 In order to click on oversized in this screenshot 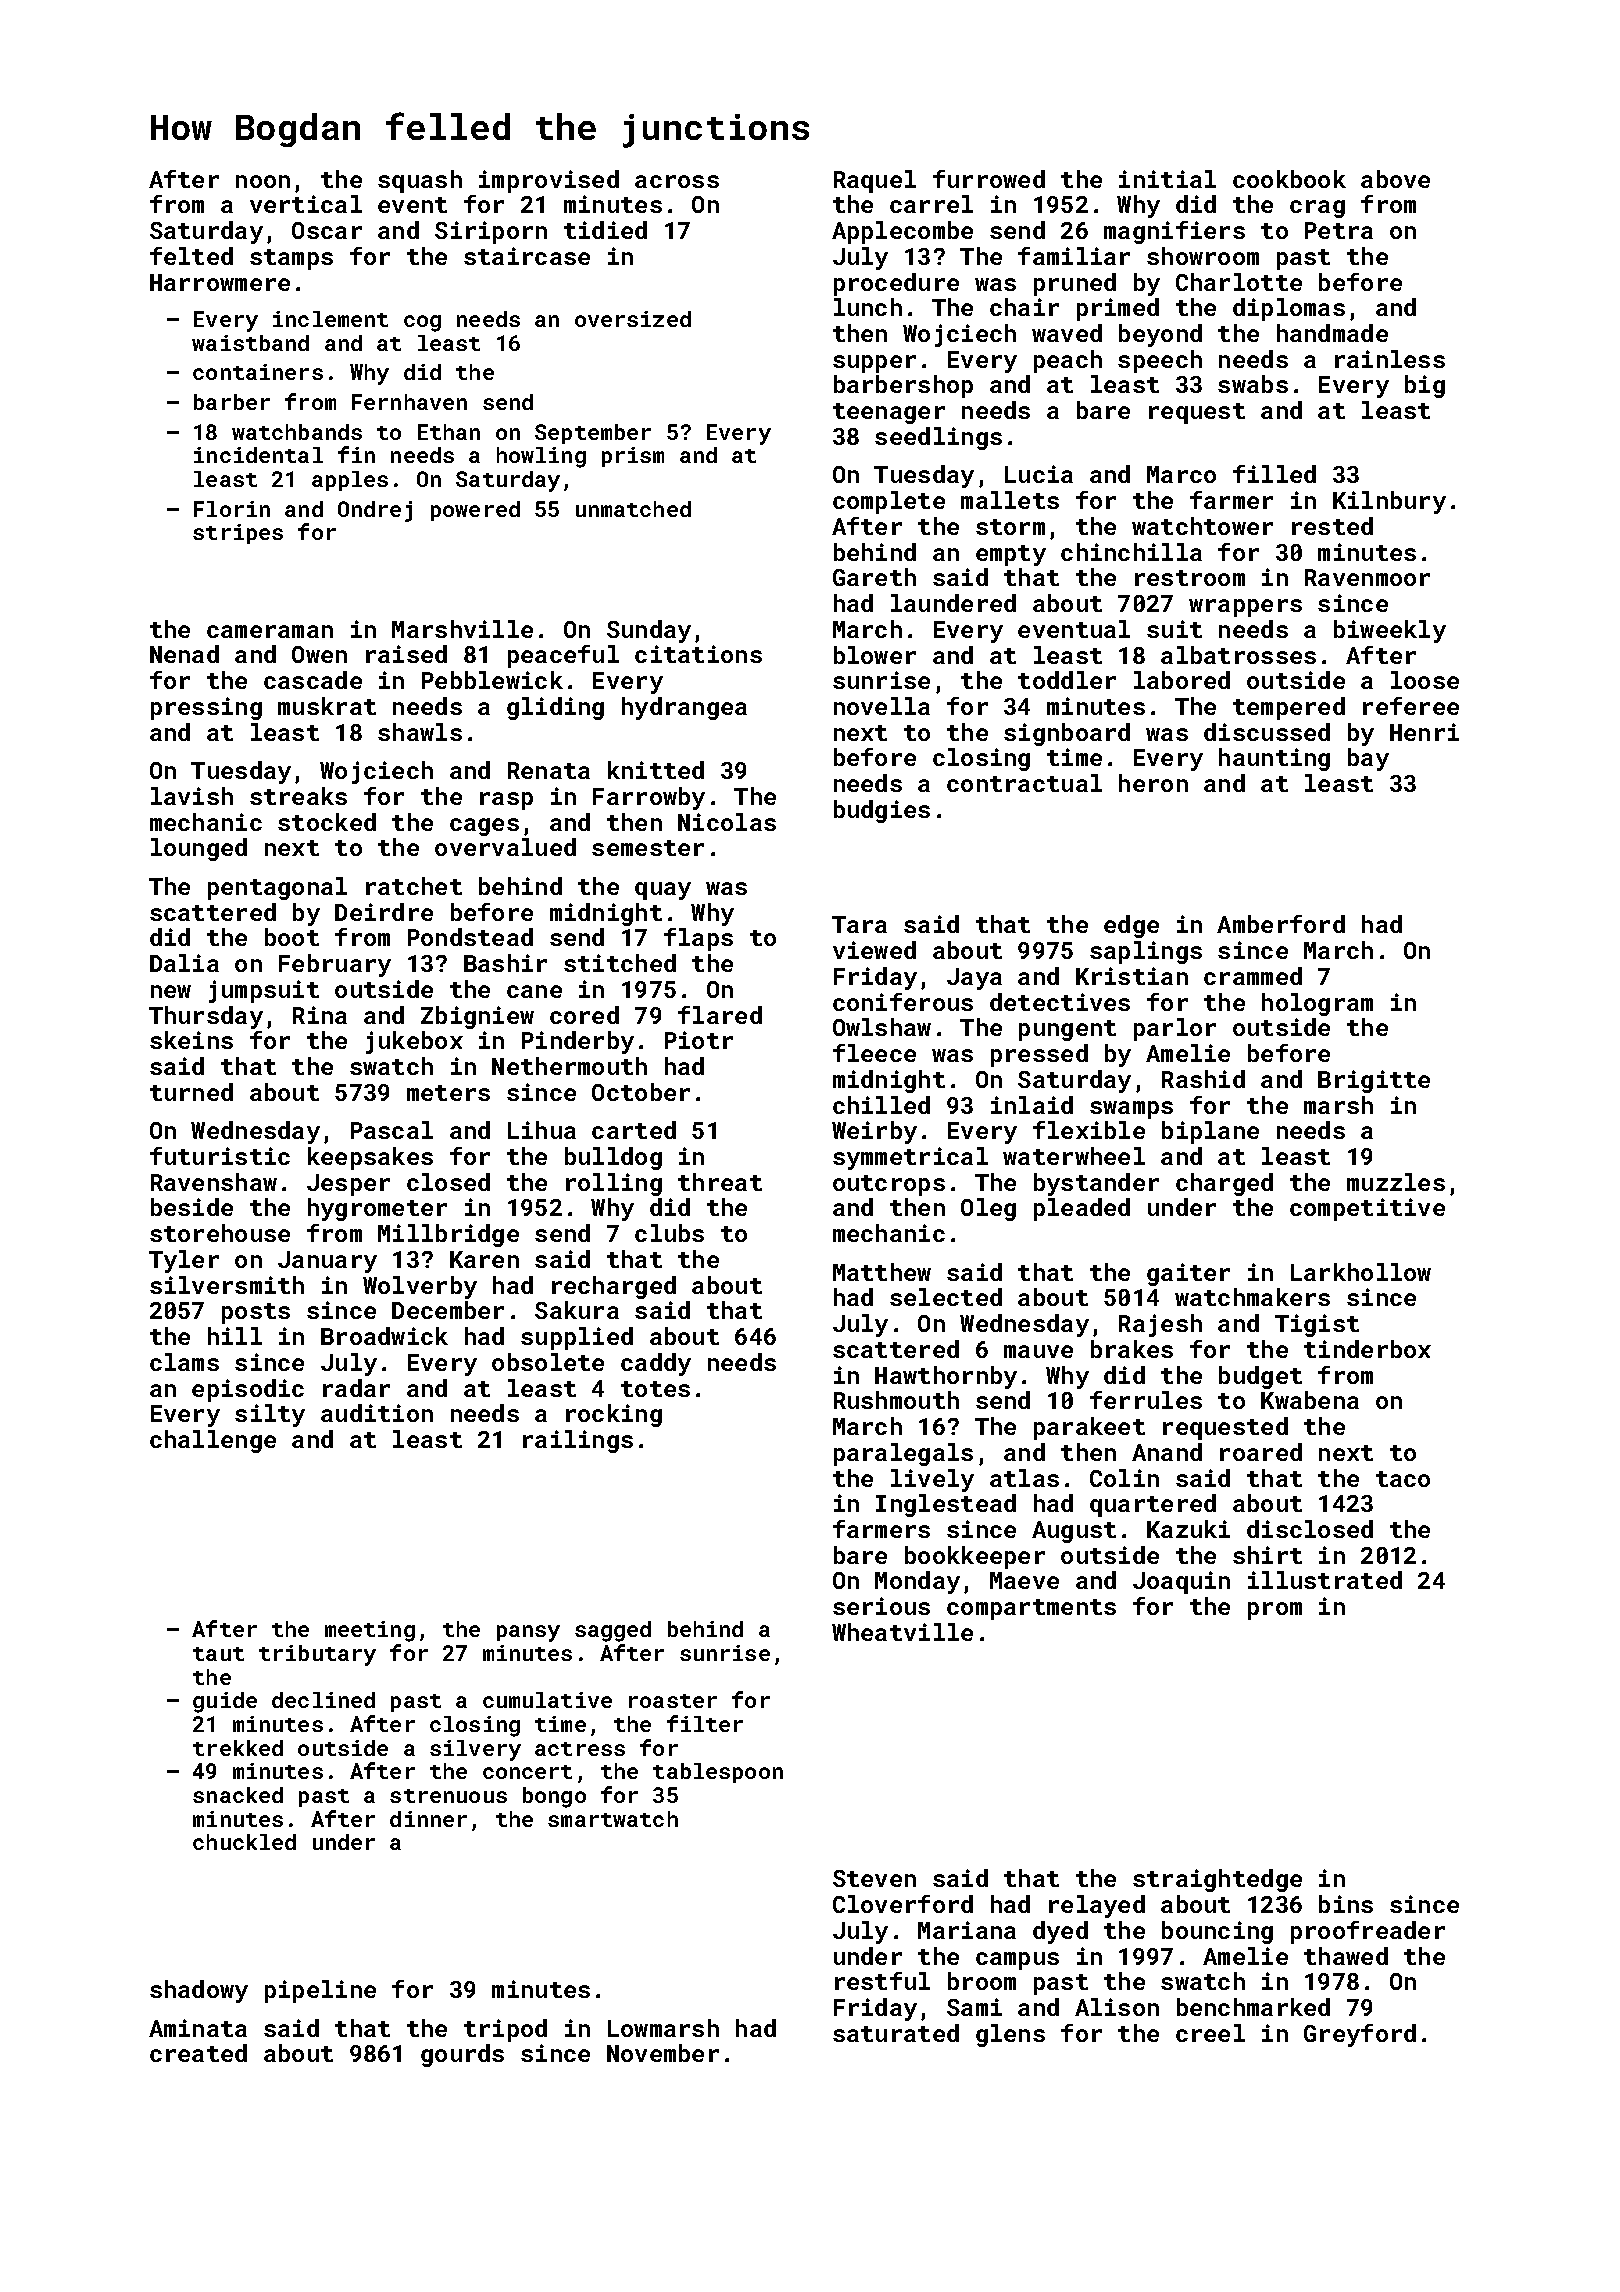, I will do `click(633, 319)`.
